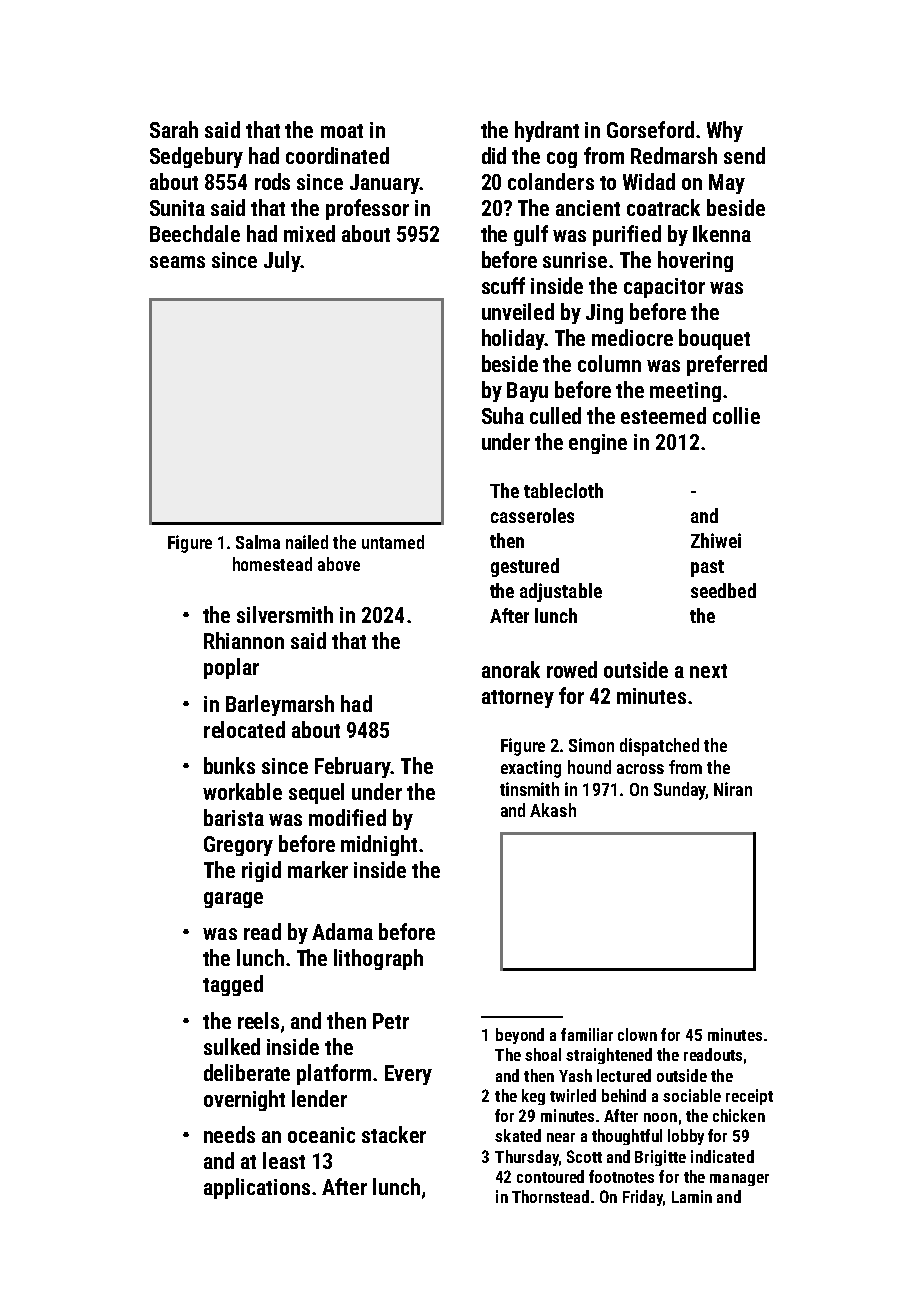 This screenshot has width=924, height=1311. Describe the element at coordinates (177, 262) in the screenshot. I see `seams` at that location.
